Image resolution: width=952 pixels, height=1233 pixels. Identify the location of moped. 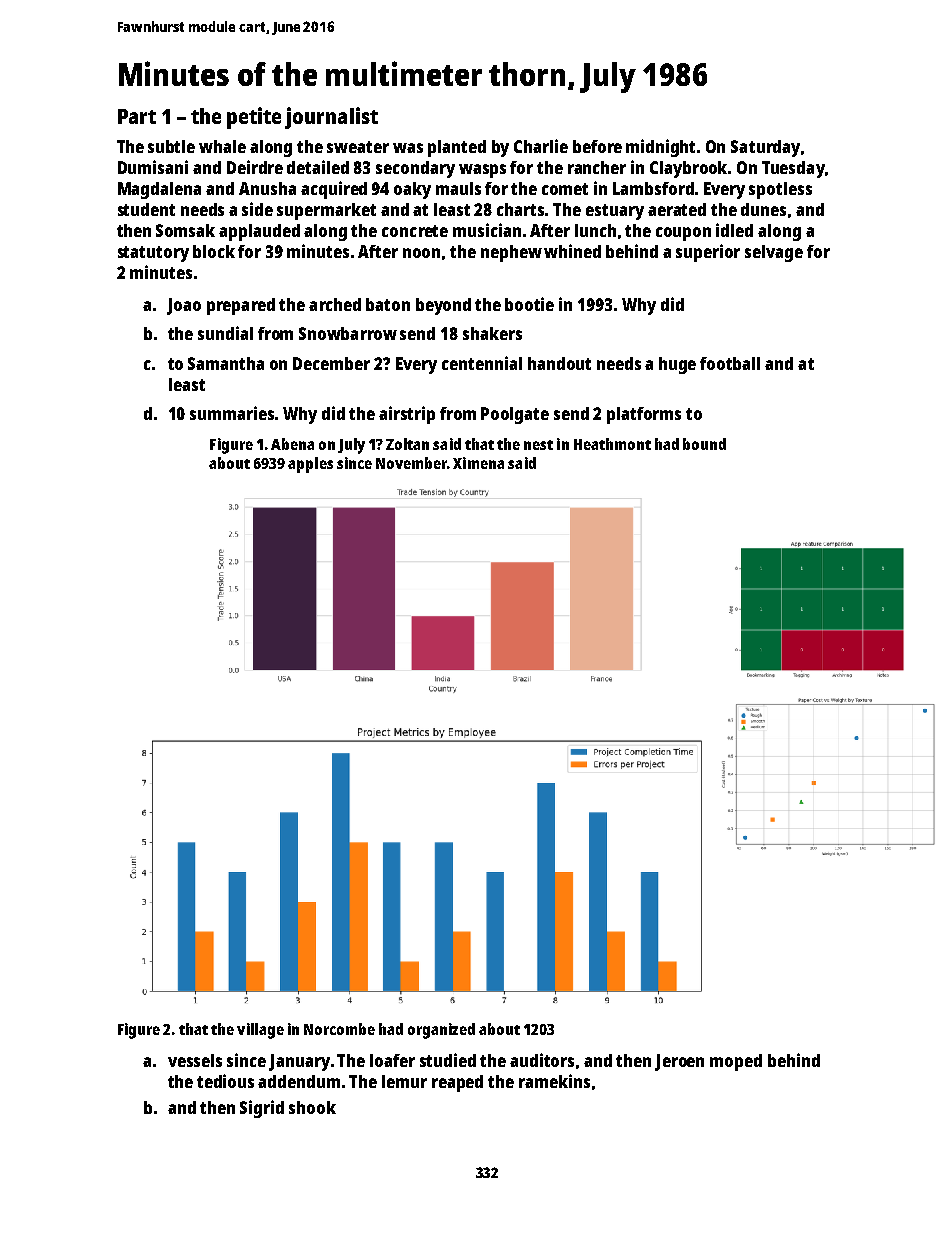
(736, 1062).
